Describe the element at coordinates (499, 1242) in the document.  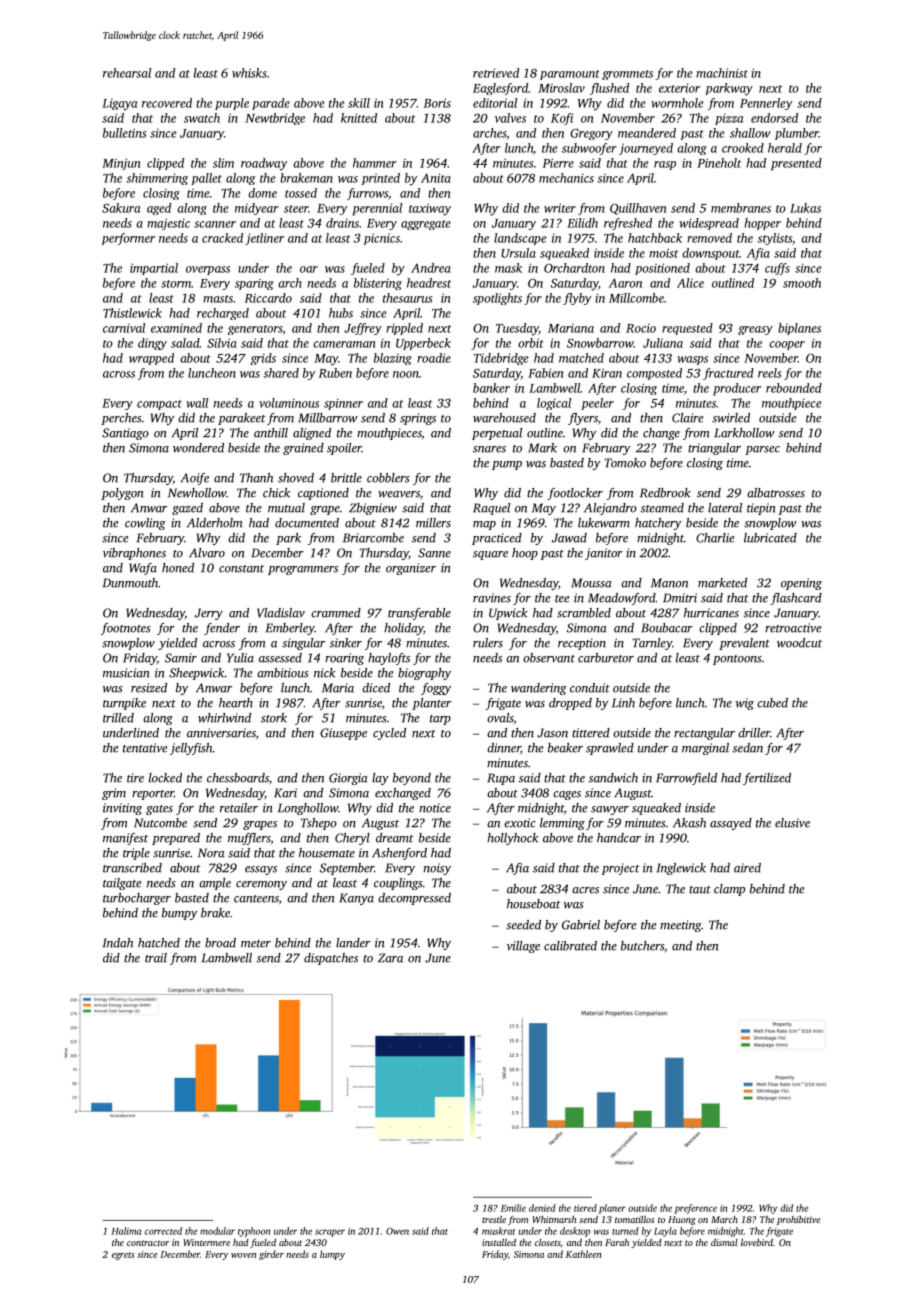
I see `installed` at that location.
